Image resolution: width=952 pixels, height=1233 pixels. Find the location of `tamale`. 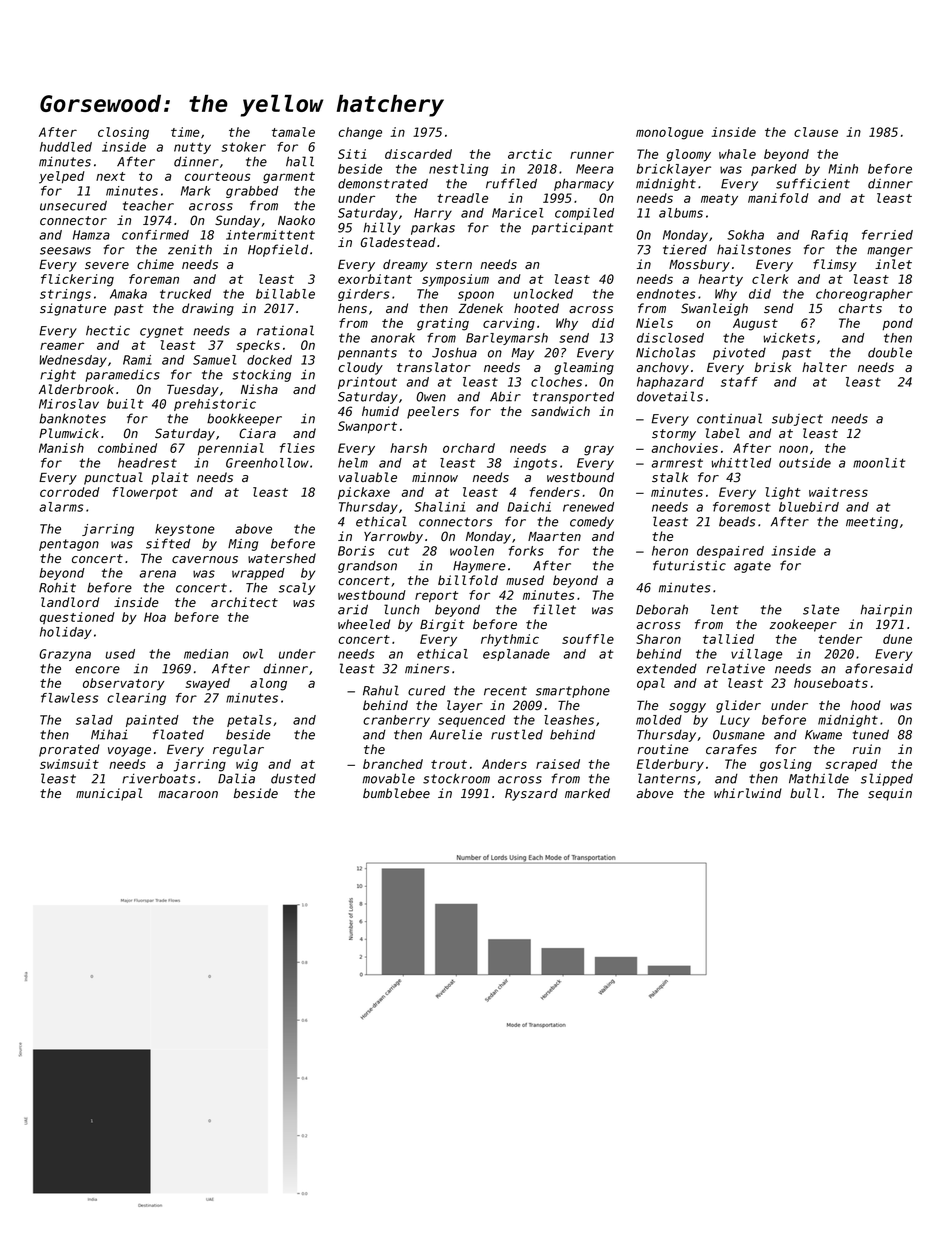

tamale is located at coordinates (293, 132).
